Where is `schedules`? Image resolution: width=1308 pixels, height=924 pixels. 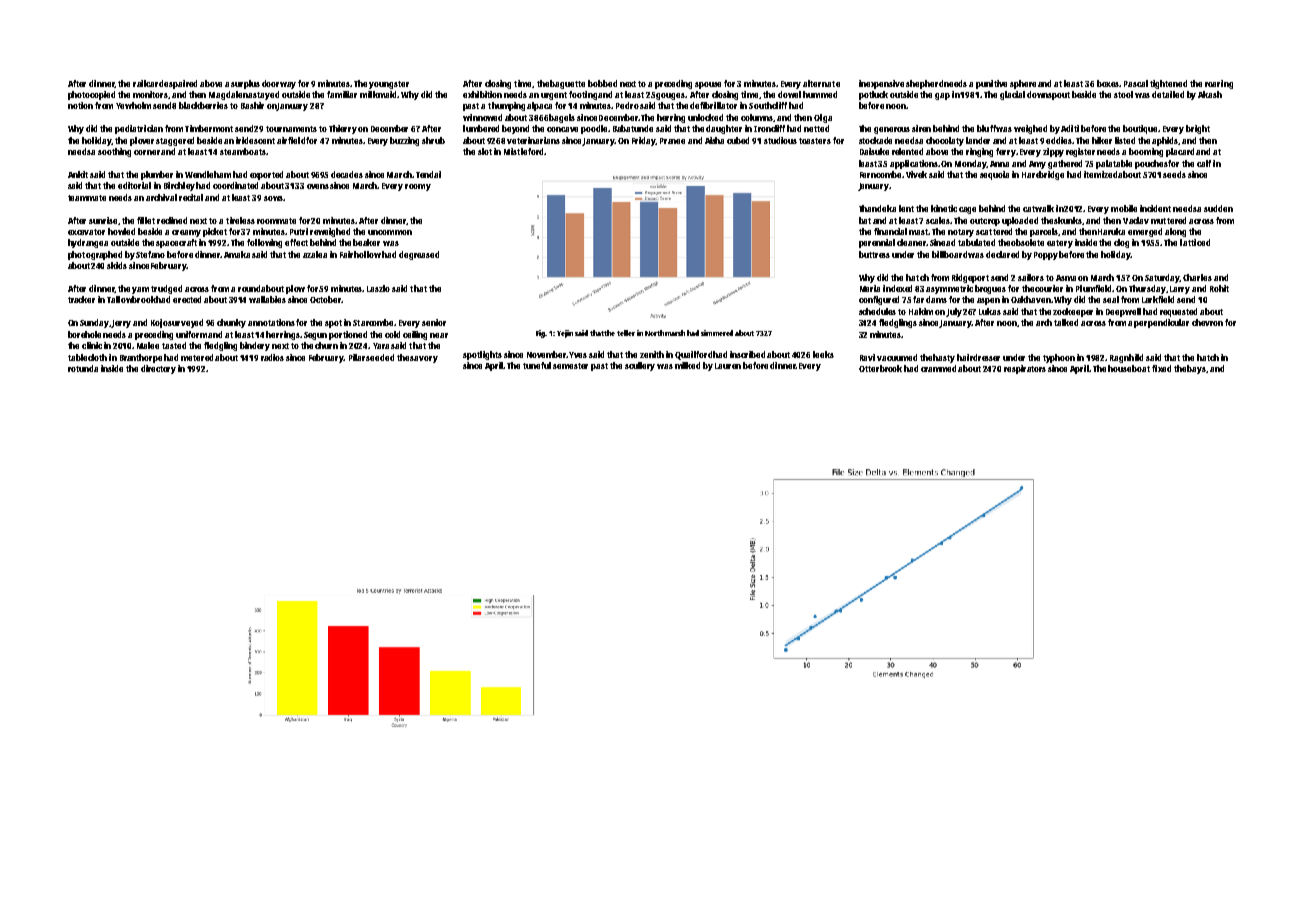
schedules is located at coordinates (877, 311).
